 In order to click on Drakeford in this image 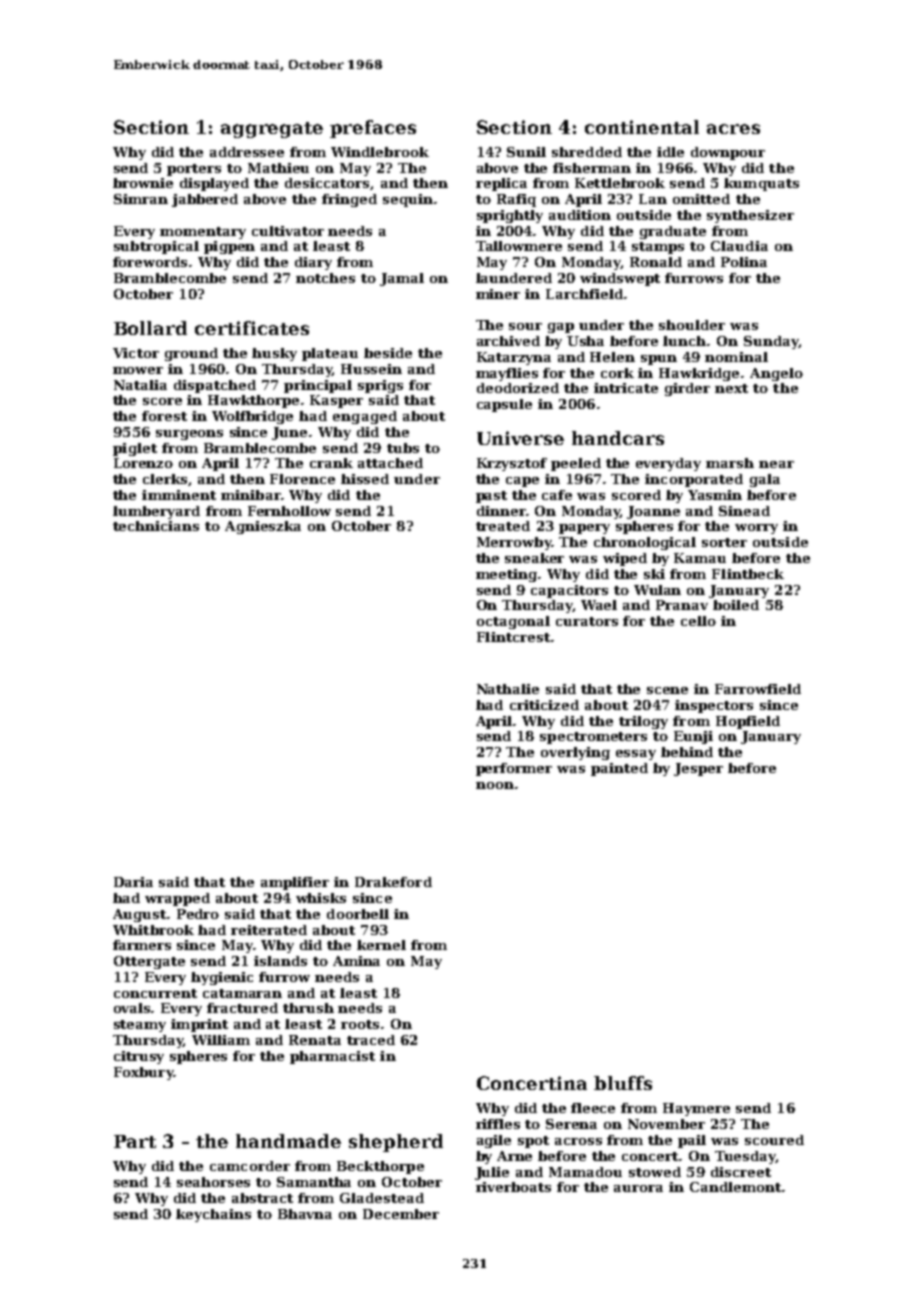, I will do `click(393, 882)`.
